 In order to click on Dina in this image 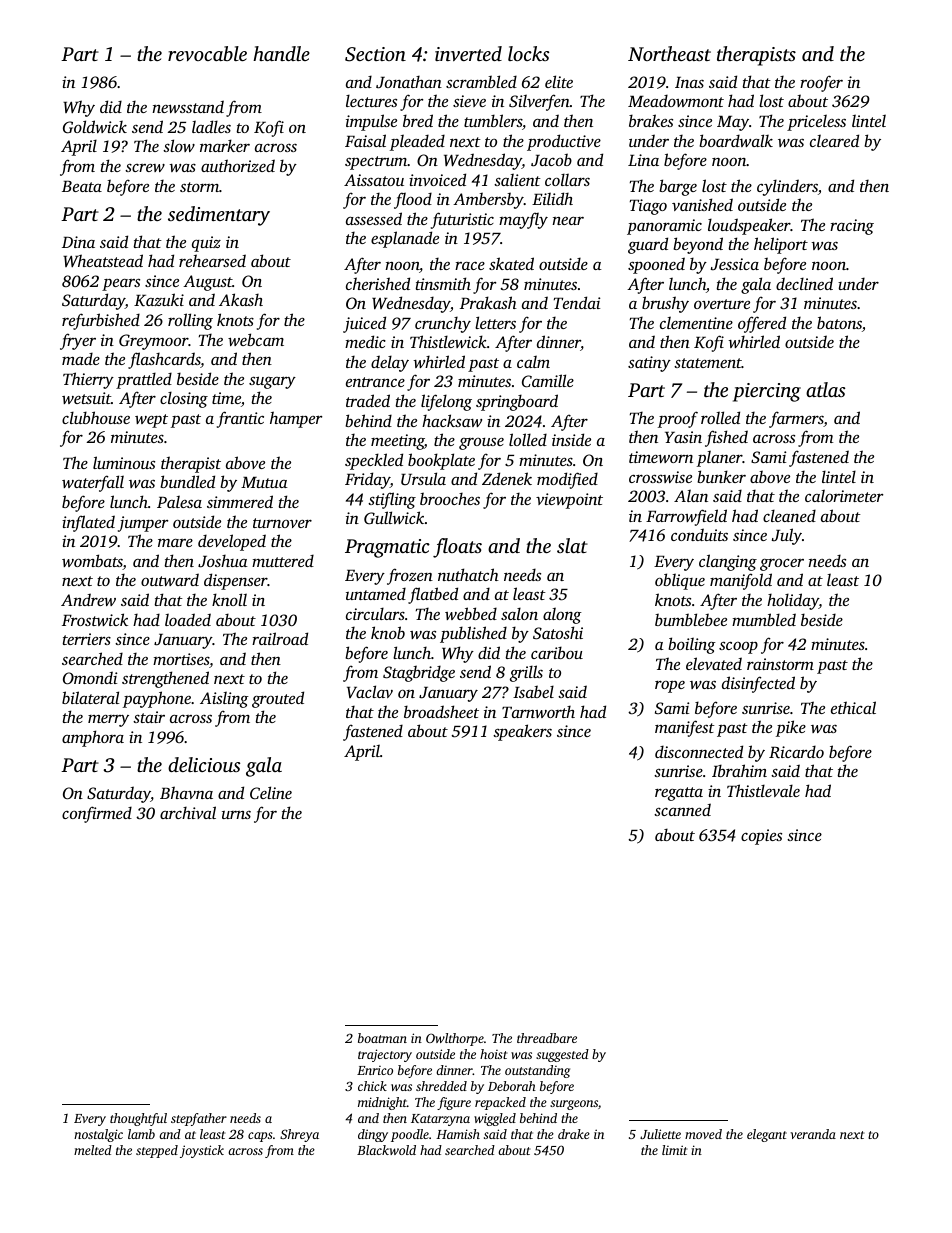, I will do `click(78, 242)`.
